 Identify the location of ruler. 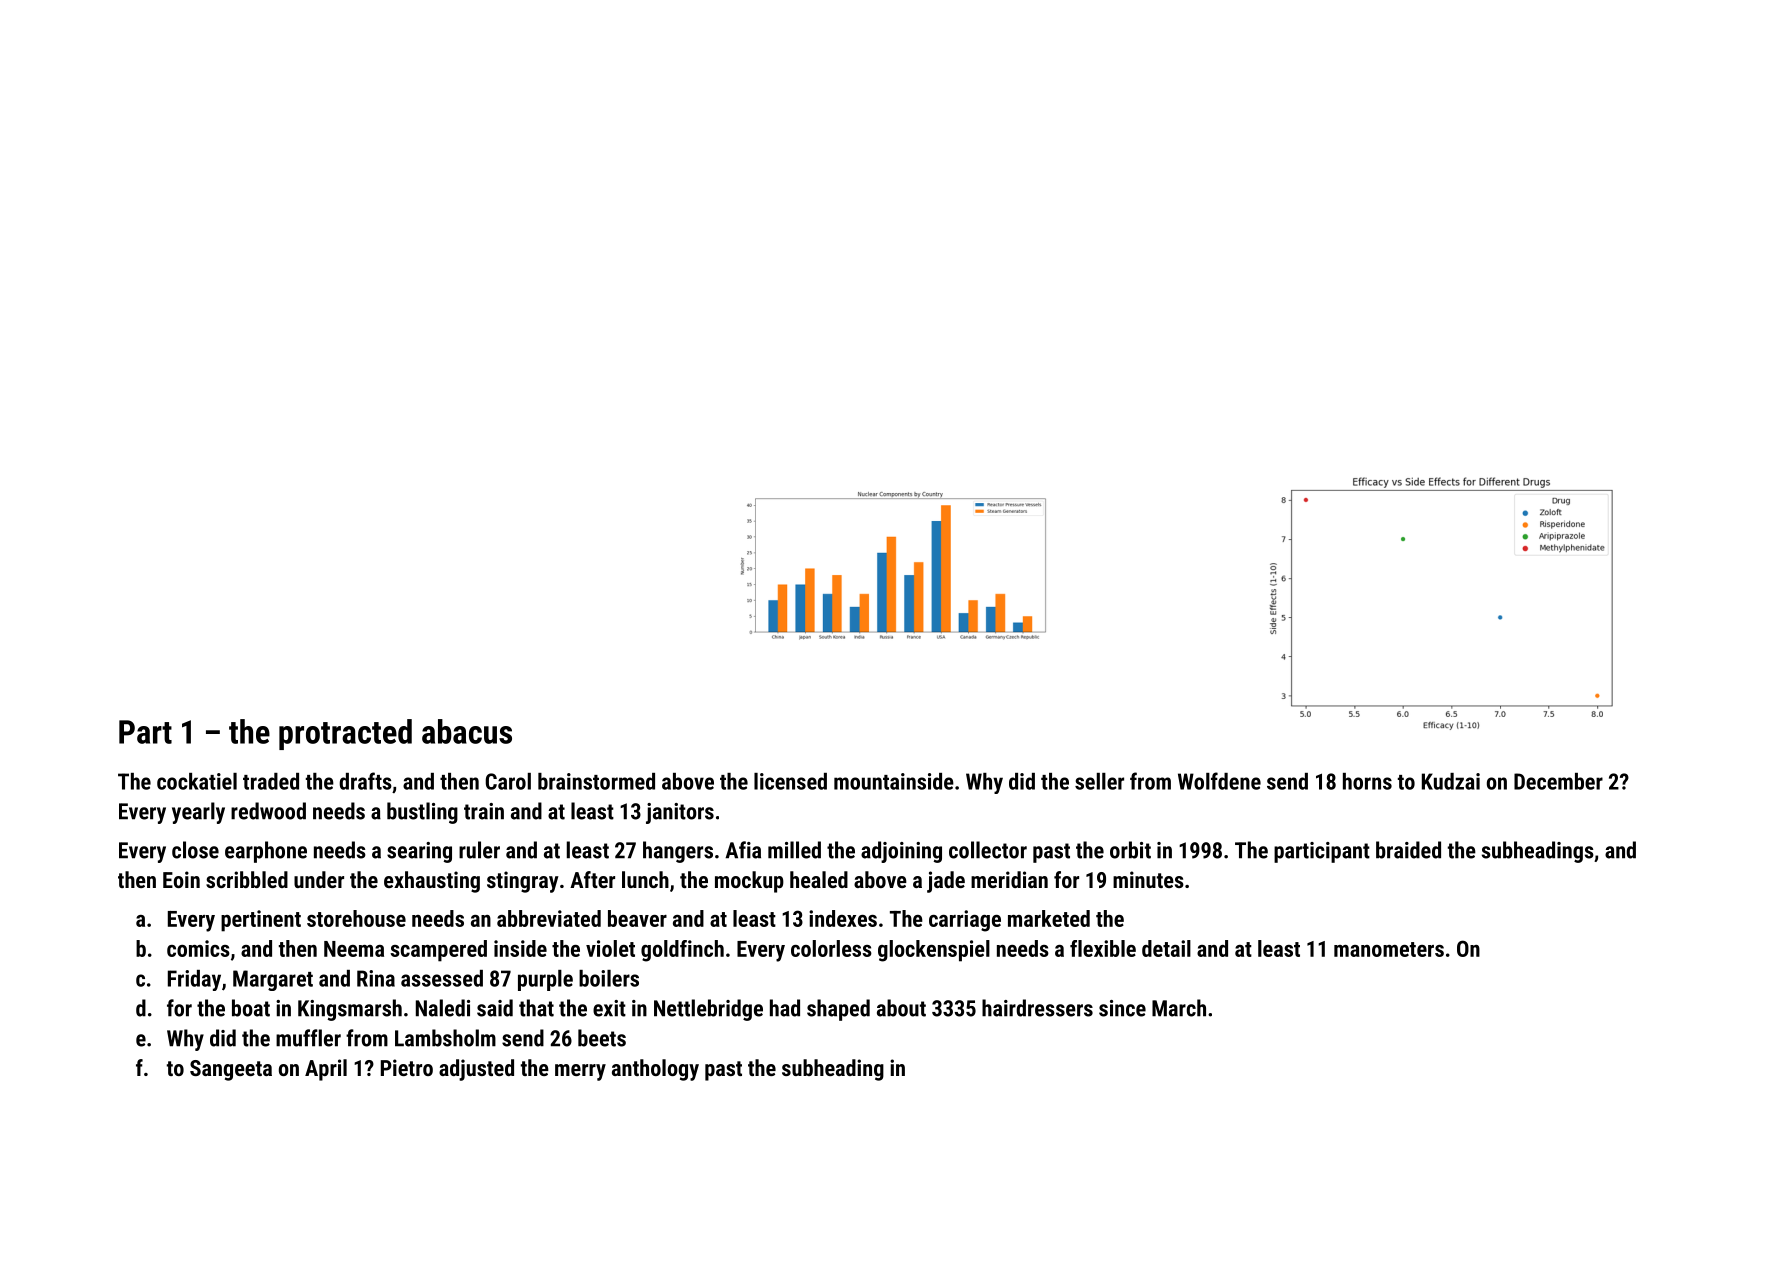
(479, 850).
